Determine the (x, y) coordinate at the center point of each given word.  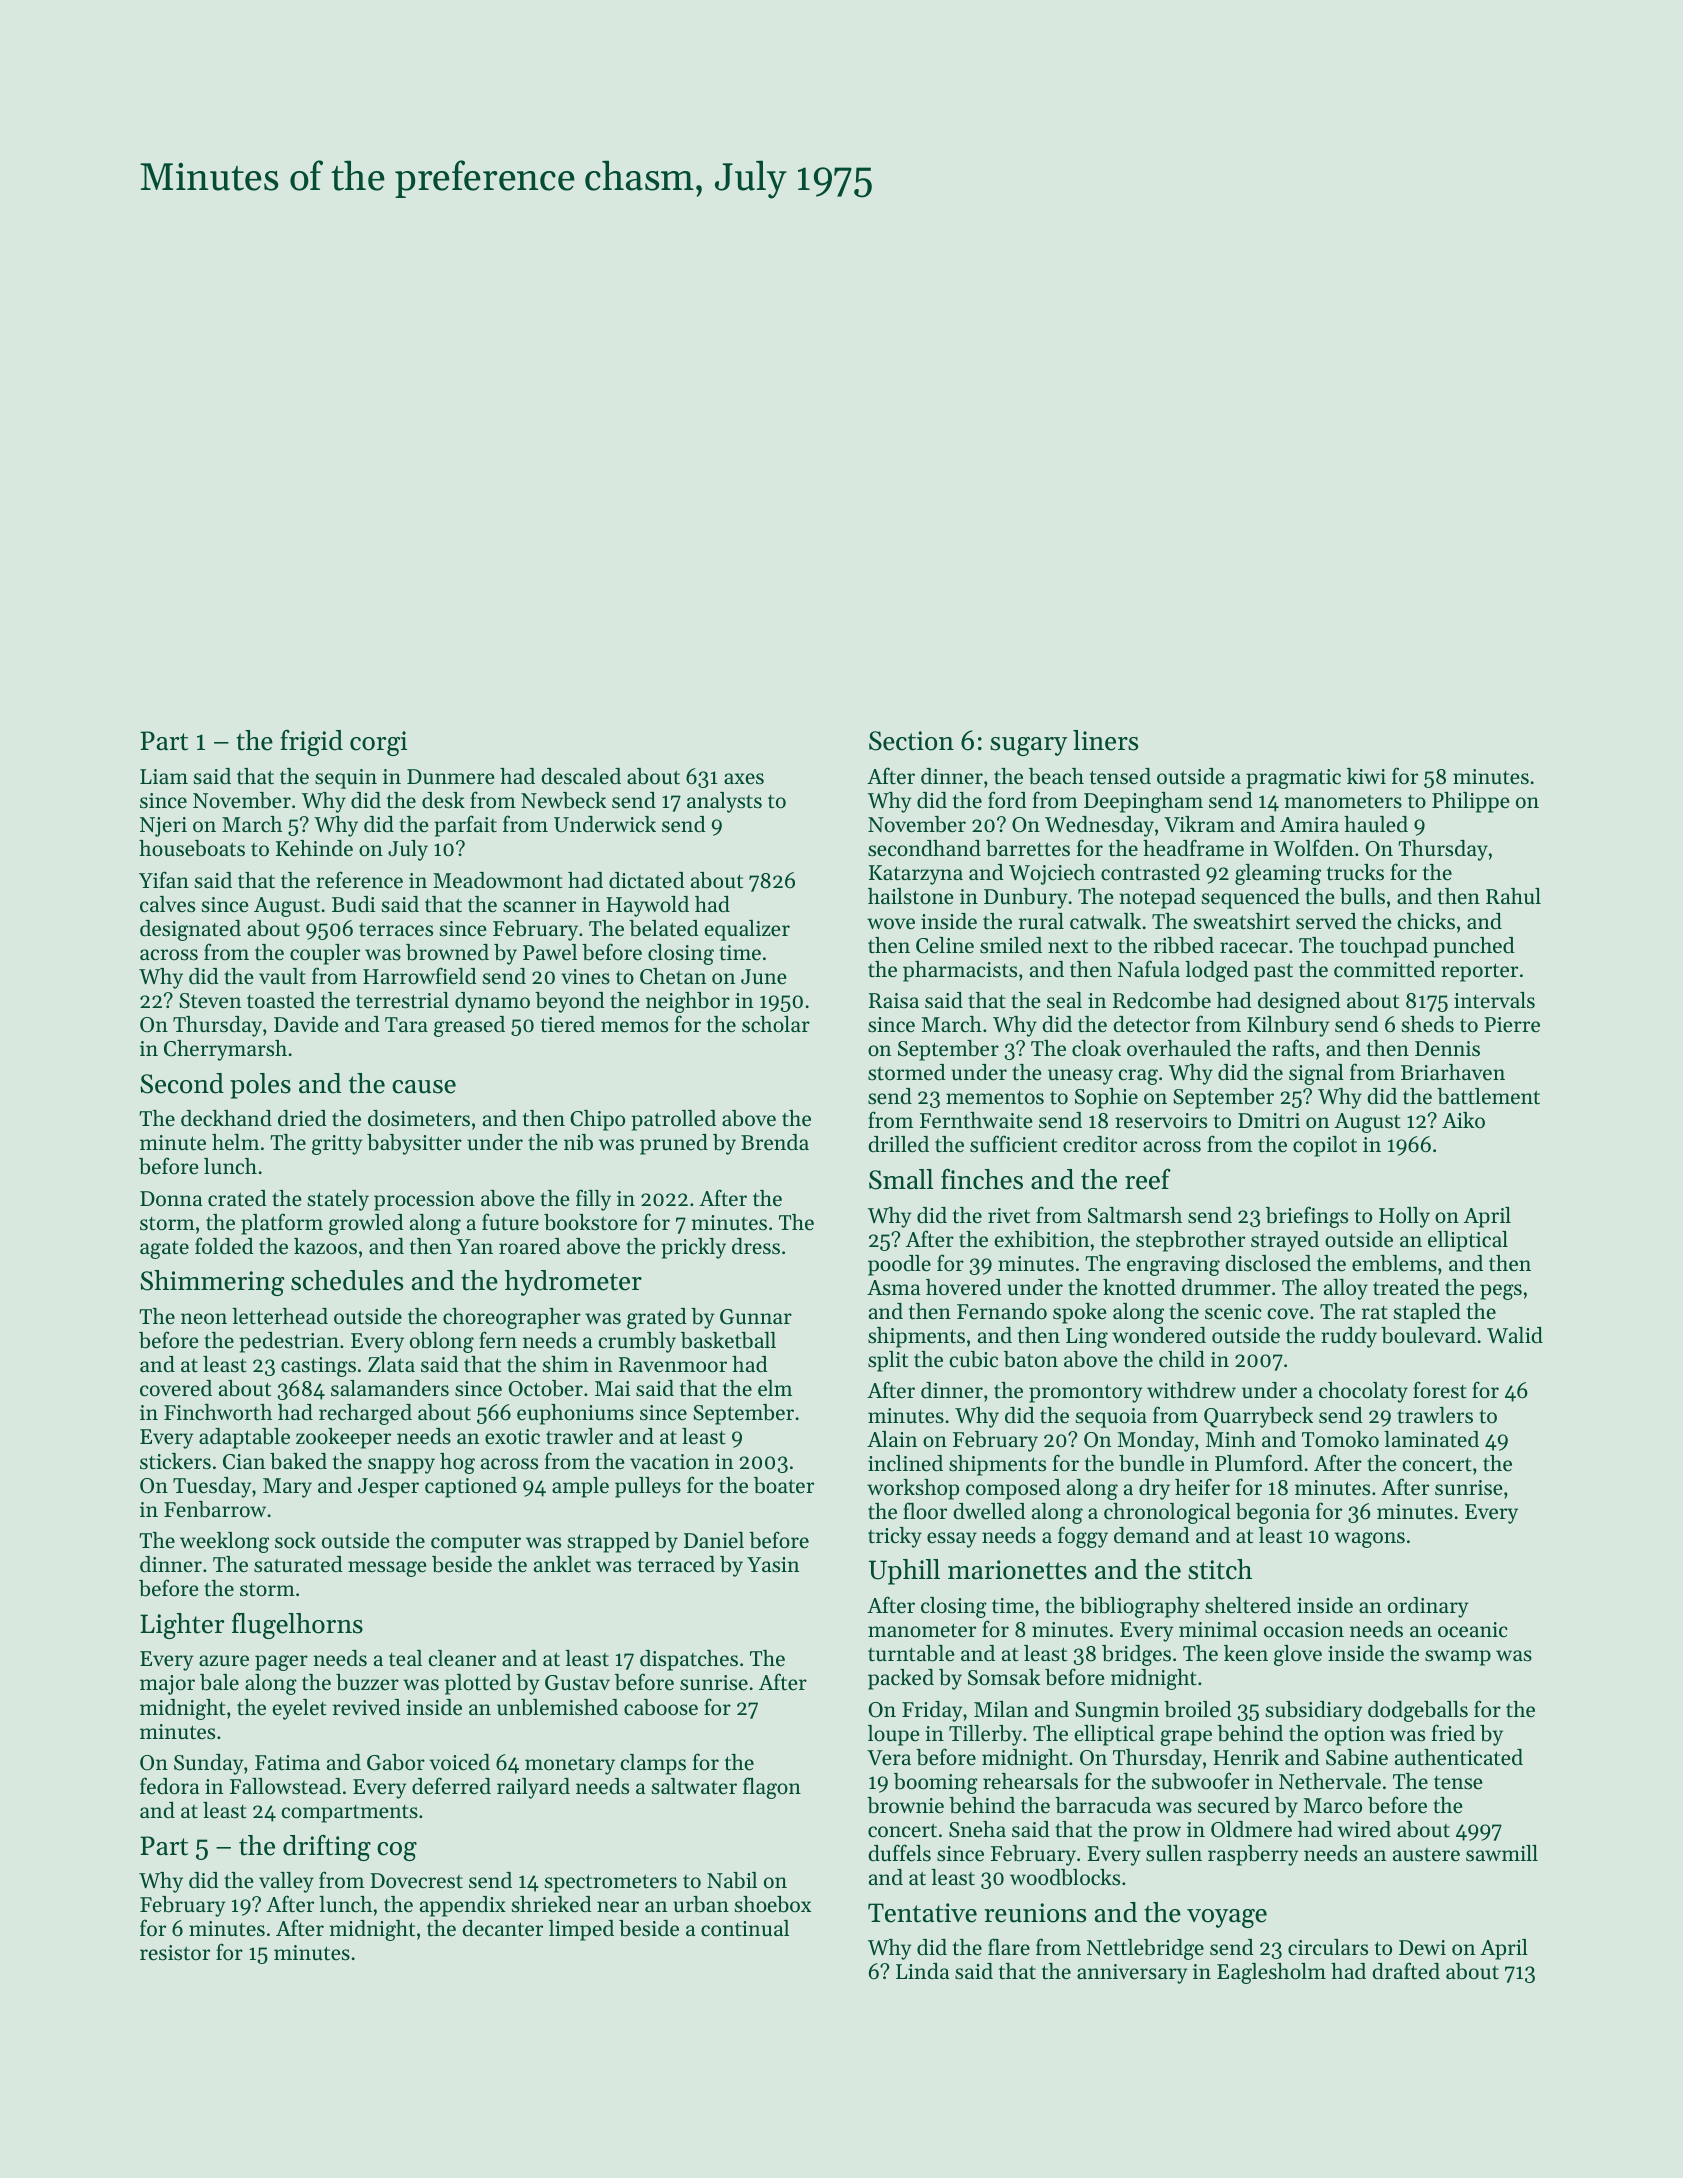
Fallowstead (285, 1786)
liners (1105, 740)
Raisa (894, 1000)
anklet (562, 1564)
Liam (164, 776)
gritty (337, 1145)
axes (744, 779)
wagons (1370, 1540)
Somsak (1004, 1677)
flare (1009, 1947)
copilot (1325, 1146)
